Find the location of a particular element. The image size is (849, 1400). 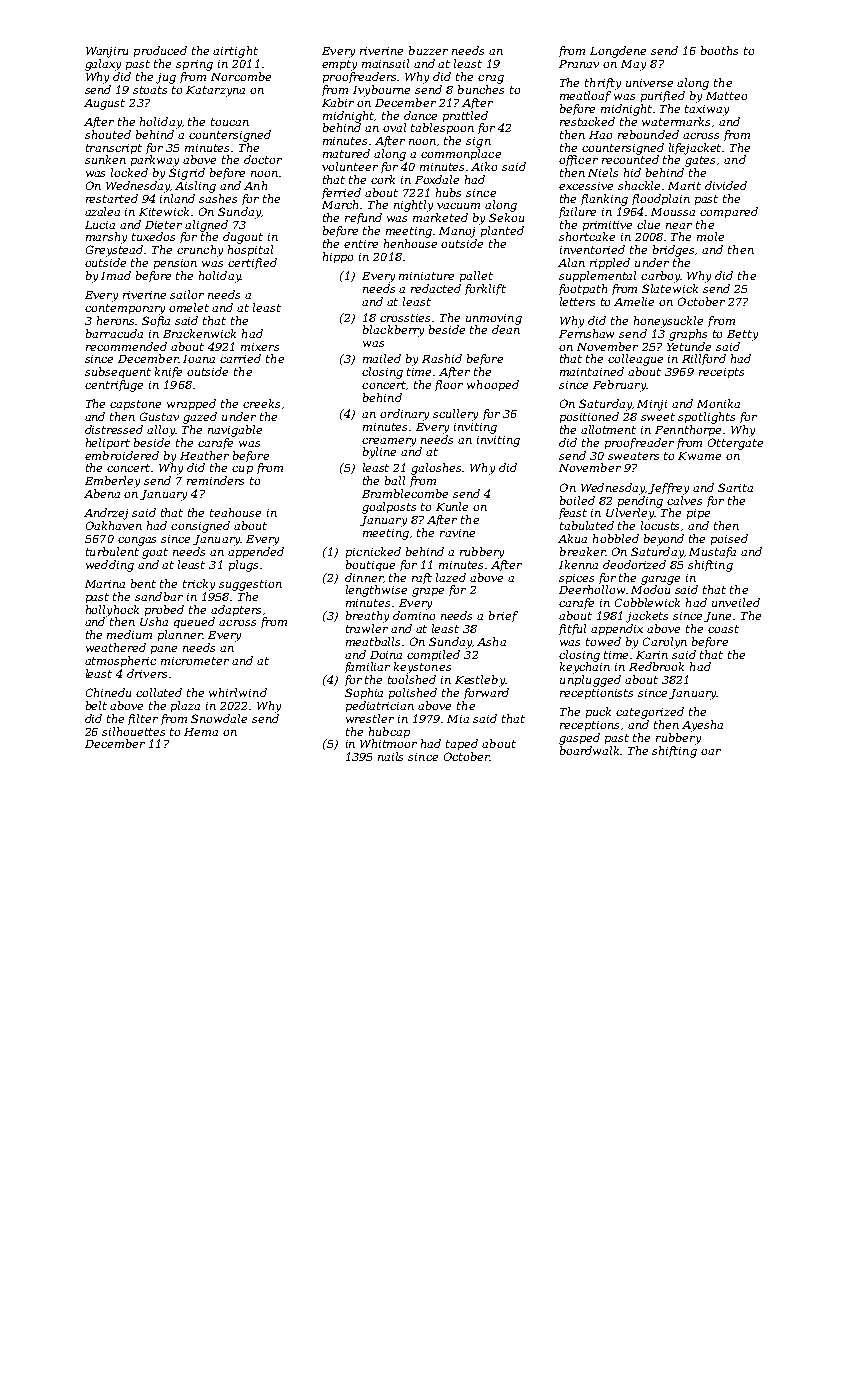

boardwalk is located at coordinates (590, 750).
